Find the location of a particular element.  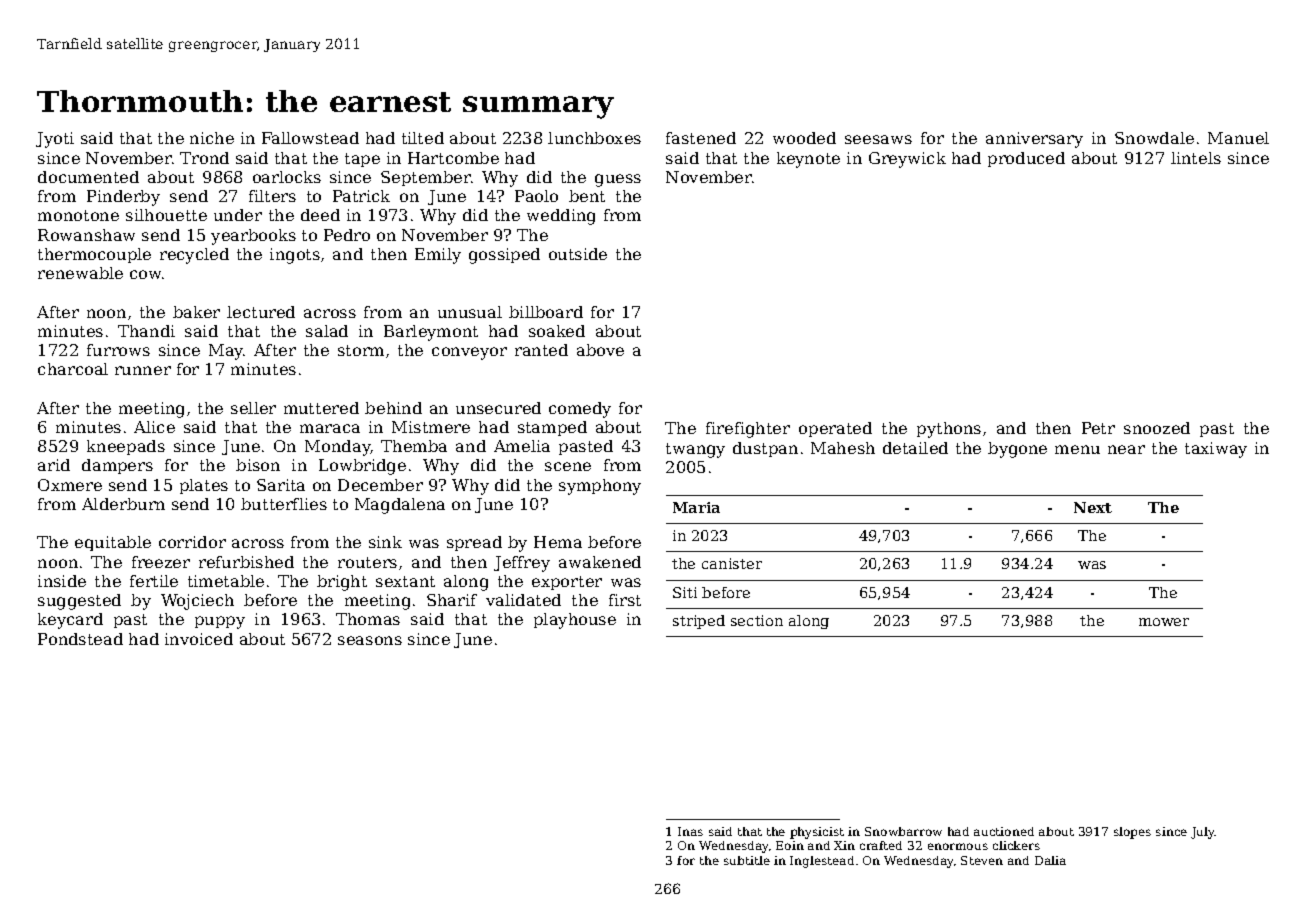

snoozed is located at coordinates (1157, 428).
